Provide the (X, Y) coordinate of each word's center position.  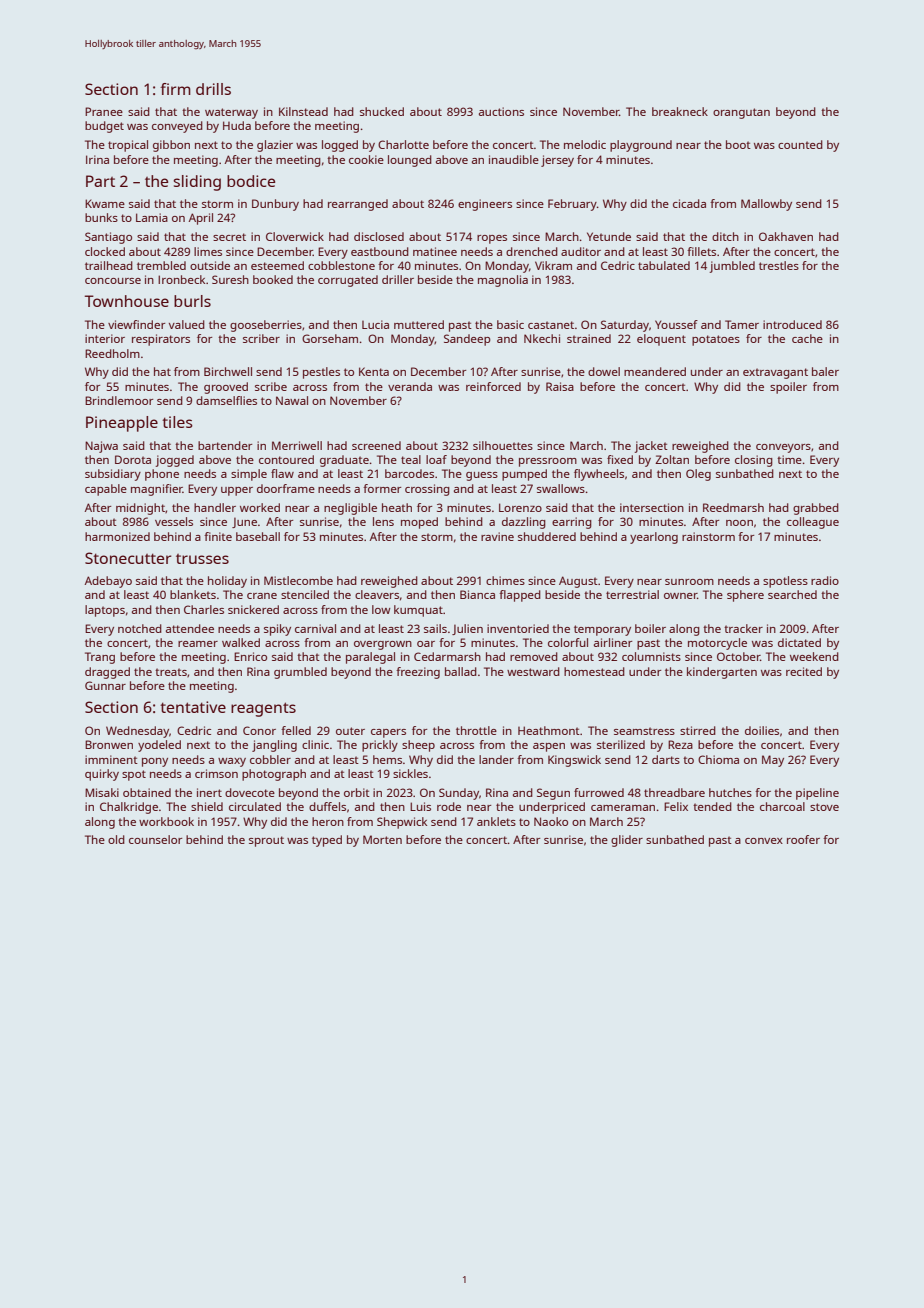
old (116, 839)
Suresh (230, 279)
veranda (410, 386)
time (789, 459)
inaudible (514, 159)
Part (100, 181)
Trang (100, 658)
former (382, 488)
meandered (655, 371)
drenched (532, 251)
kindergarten (722, 673)
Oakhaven (786, 236)
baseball (258, 536)
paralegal (370, 658)
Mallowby (766, 205)
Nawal (292, 400)
